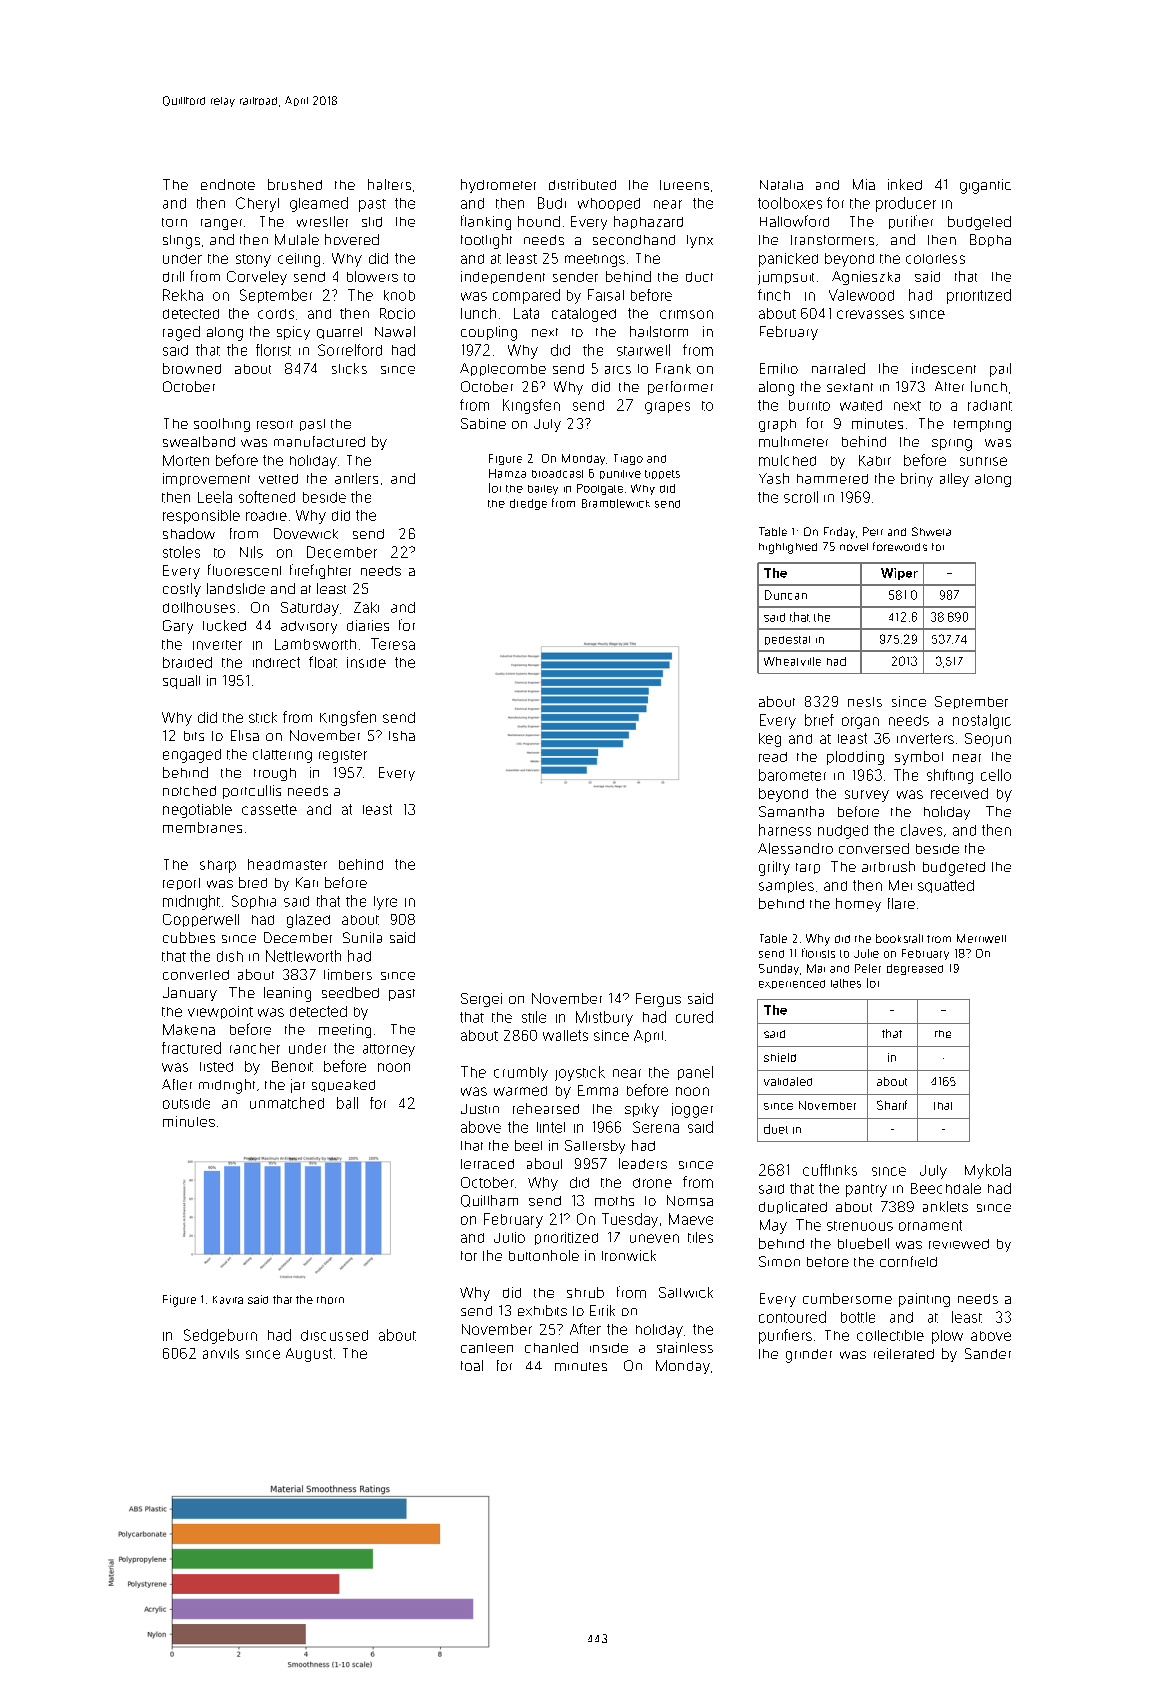 The height and width of the page is (1700, 1174). I want to click on Isha, so click(402, 736).
